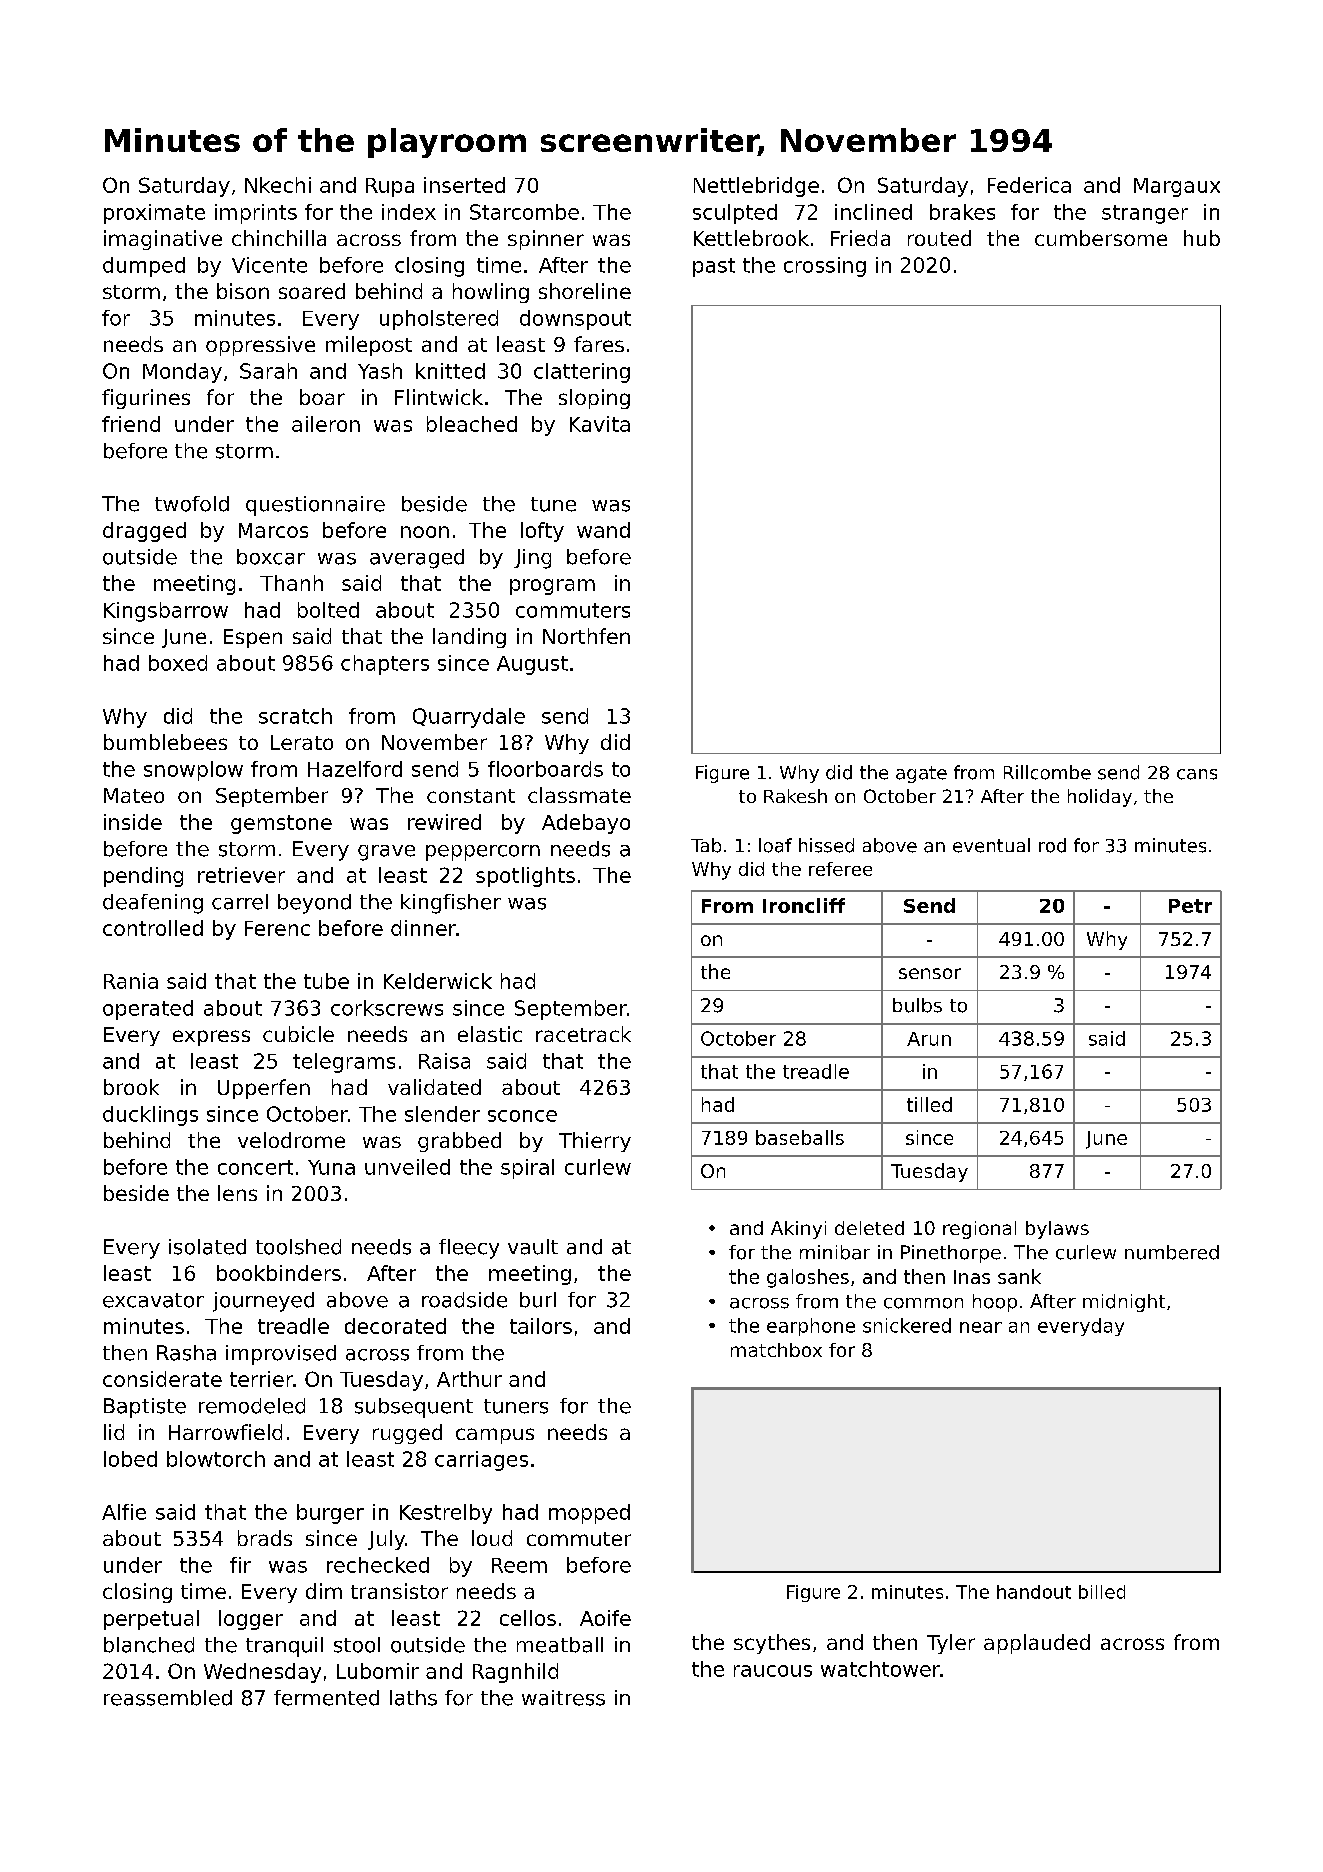 This screenshot has width=1323, height=1872. Describe the element at coordinates (921, 774) in the screenshot. I see `agate` at that location.
